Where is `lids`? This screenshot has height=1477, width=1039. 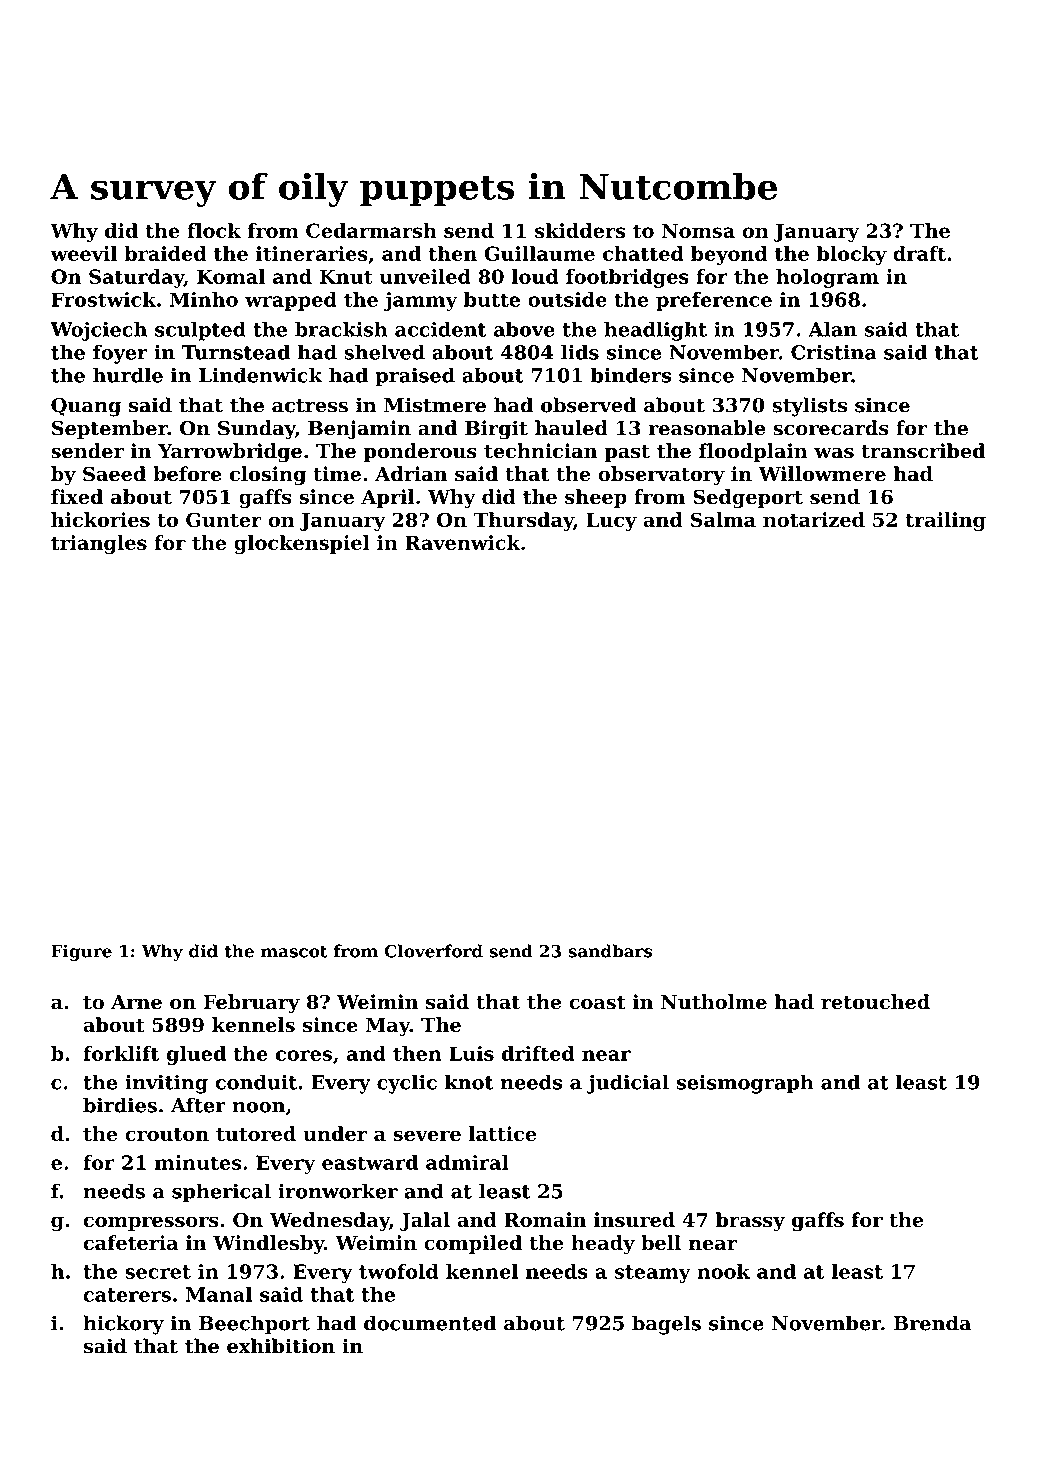 lids is located at coordinates (580, 352).
